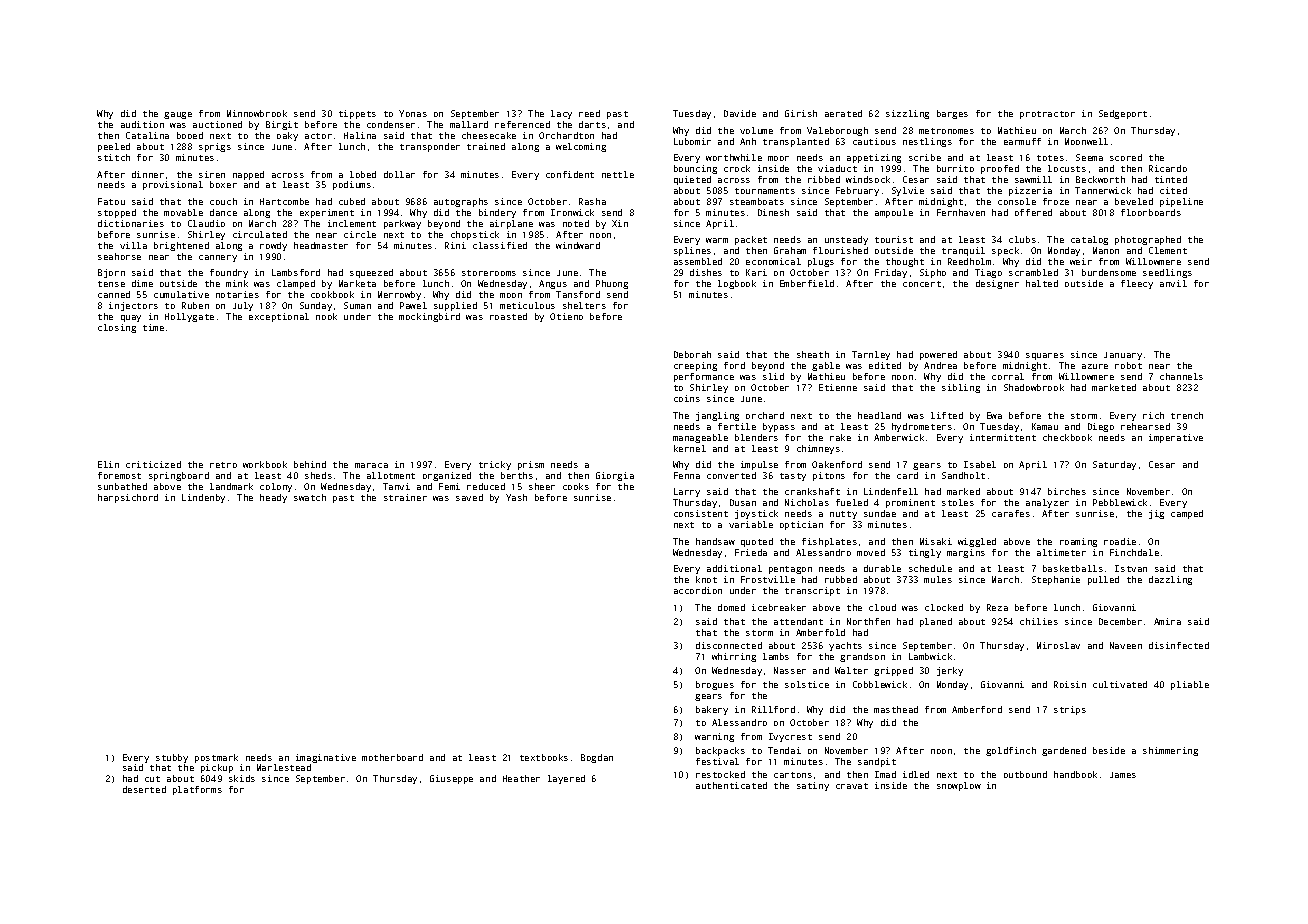  Describe the element at coordinates (959, 786) in the screenshot. I see `snowplow` at that location.
